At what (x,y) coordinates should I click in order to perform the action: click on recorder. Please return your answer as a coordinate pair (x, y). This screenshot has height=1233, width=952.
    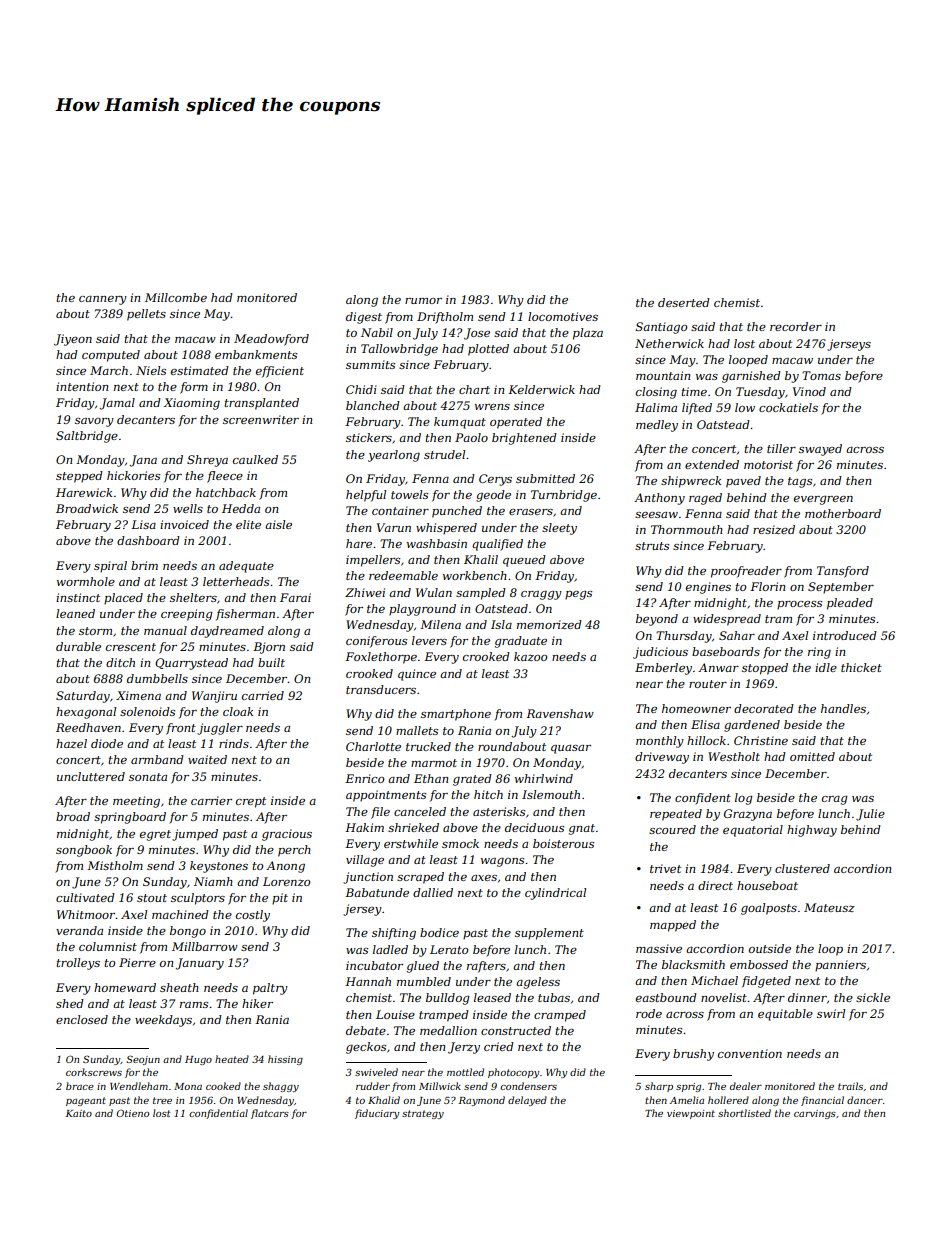
    Looking at the image, I should click on (796, 326).
